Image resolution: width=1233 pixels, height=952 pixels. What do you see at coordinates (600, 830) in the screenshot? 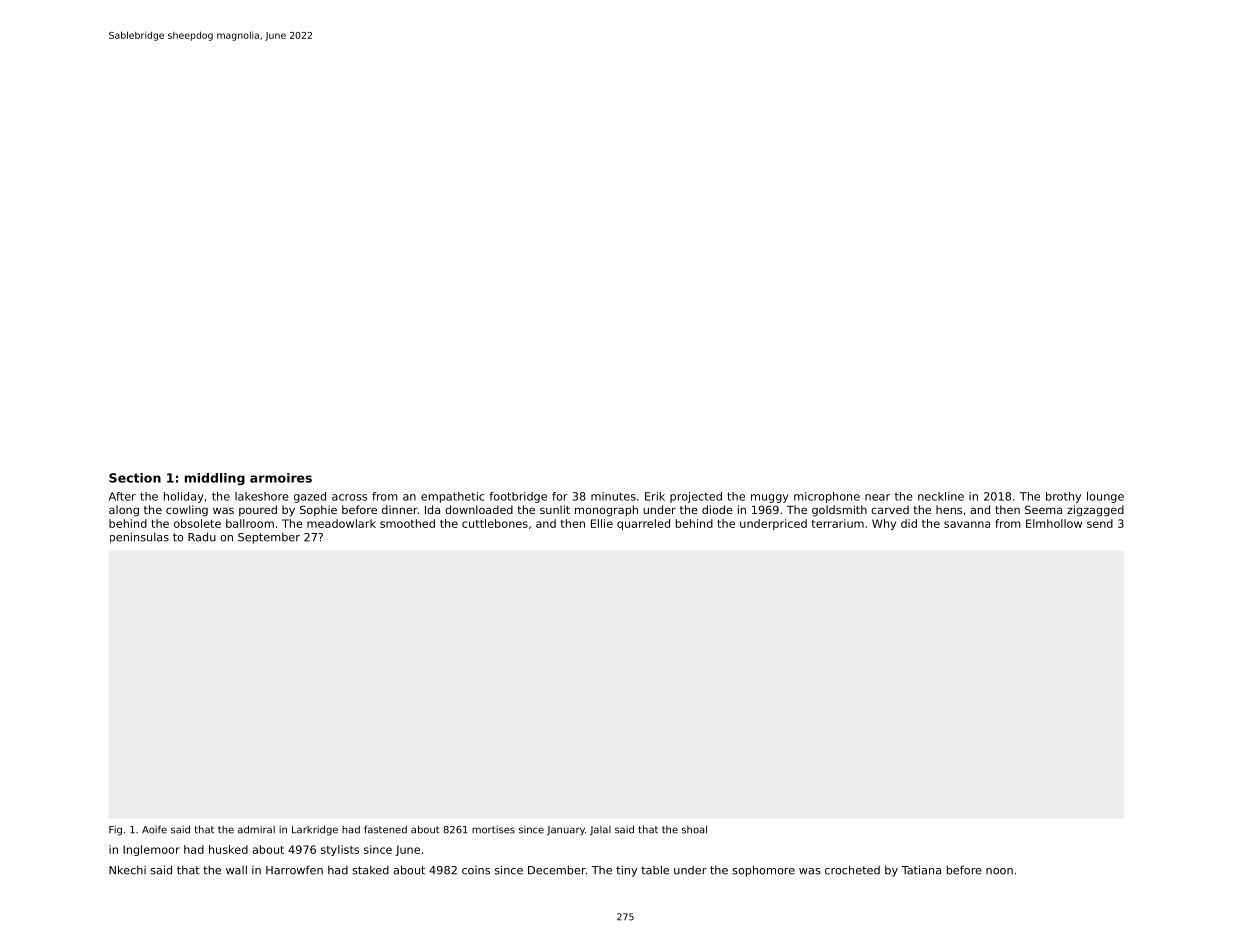
I see `Jalal` at bounding box center [600, 830].
